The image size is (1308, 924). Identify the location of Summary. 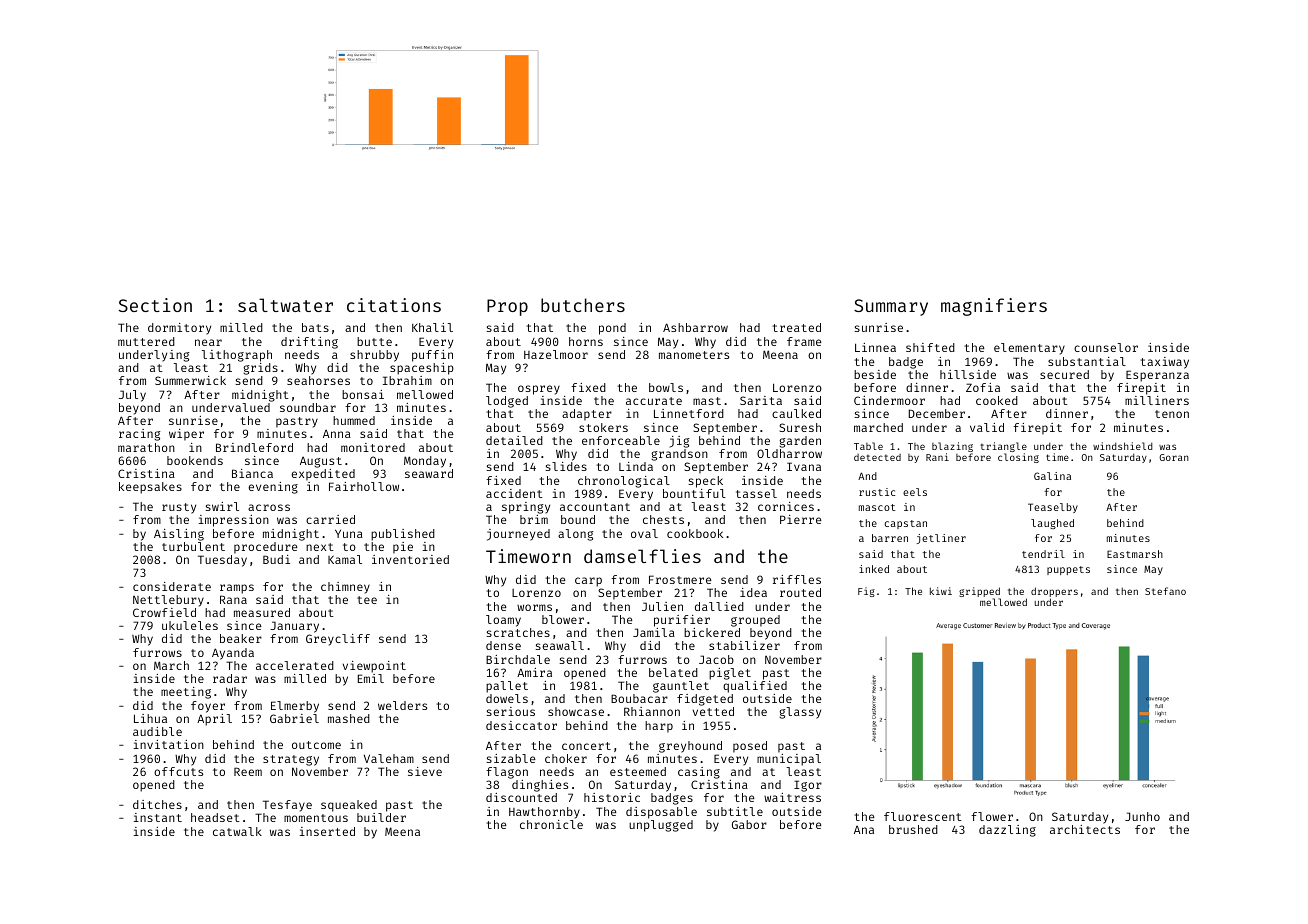
(891, 307).
